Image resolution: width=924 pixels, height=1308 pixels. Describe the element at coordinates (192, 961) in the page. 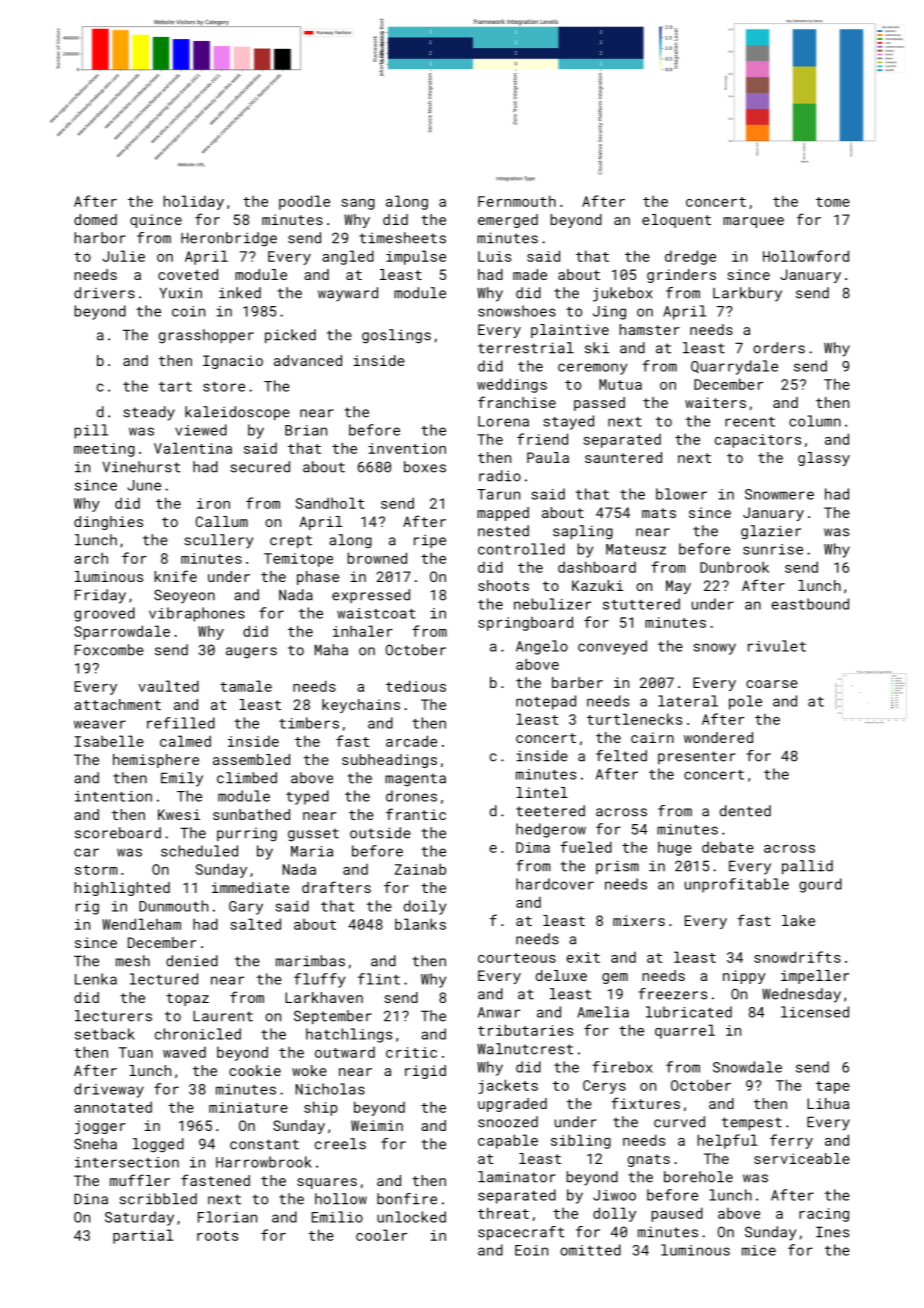

I see `denied` at that location.
